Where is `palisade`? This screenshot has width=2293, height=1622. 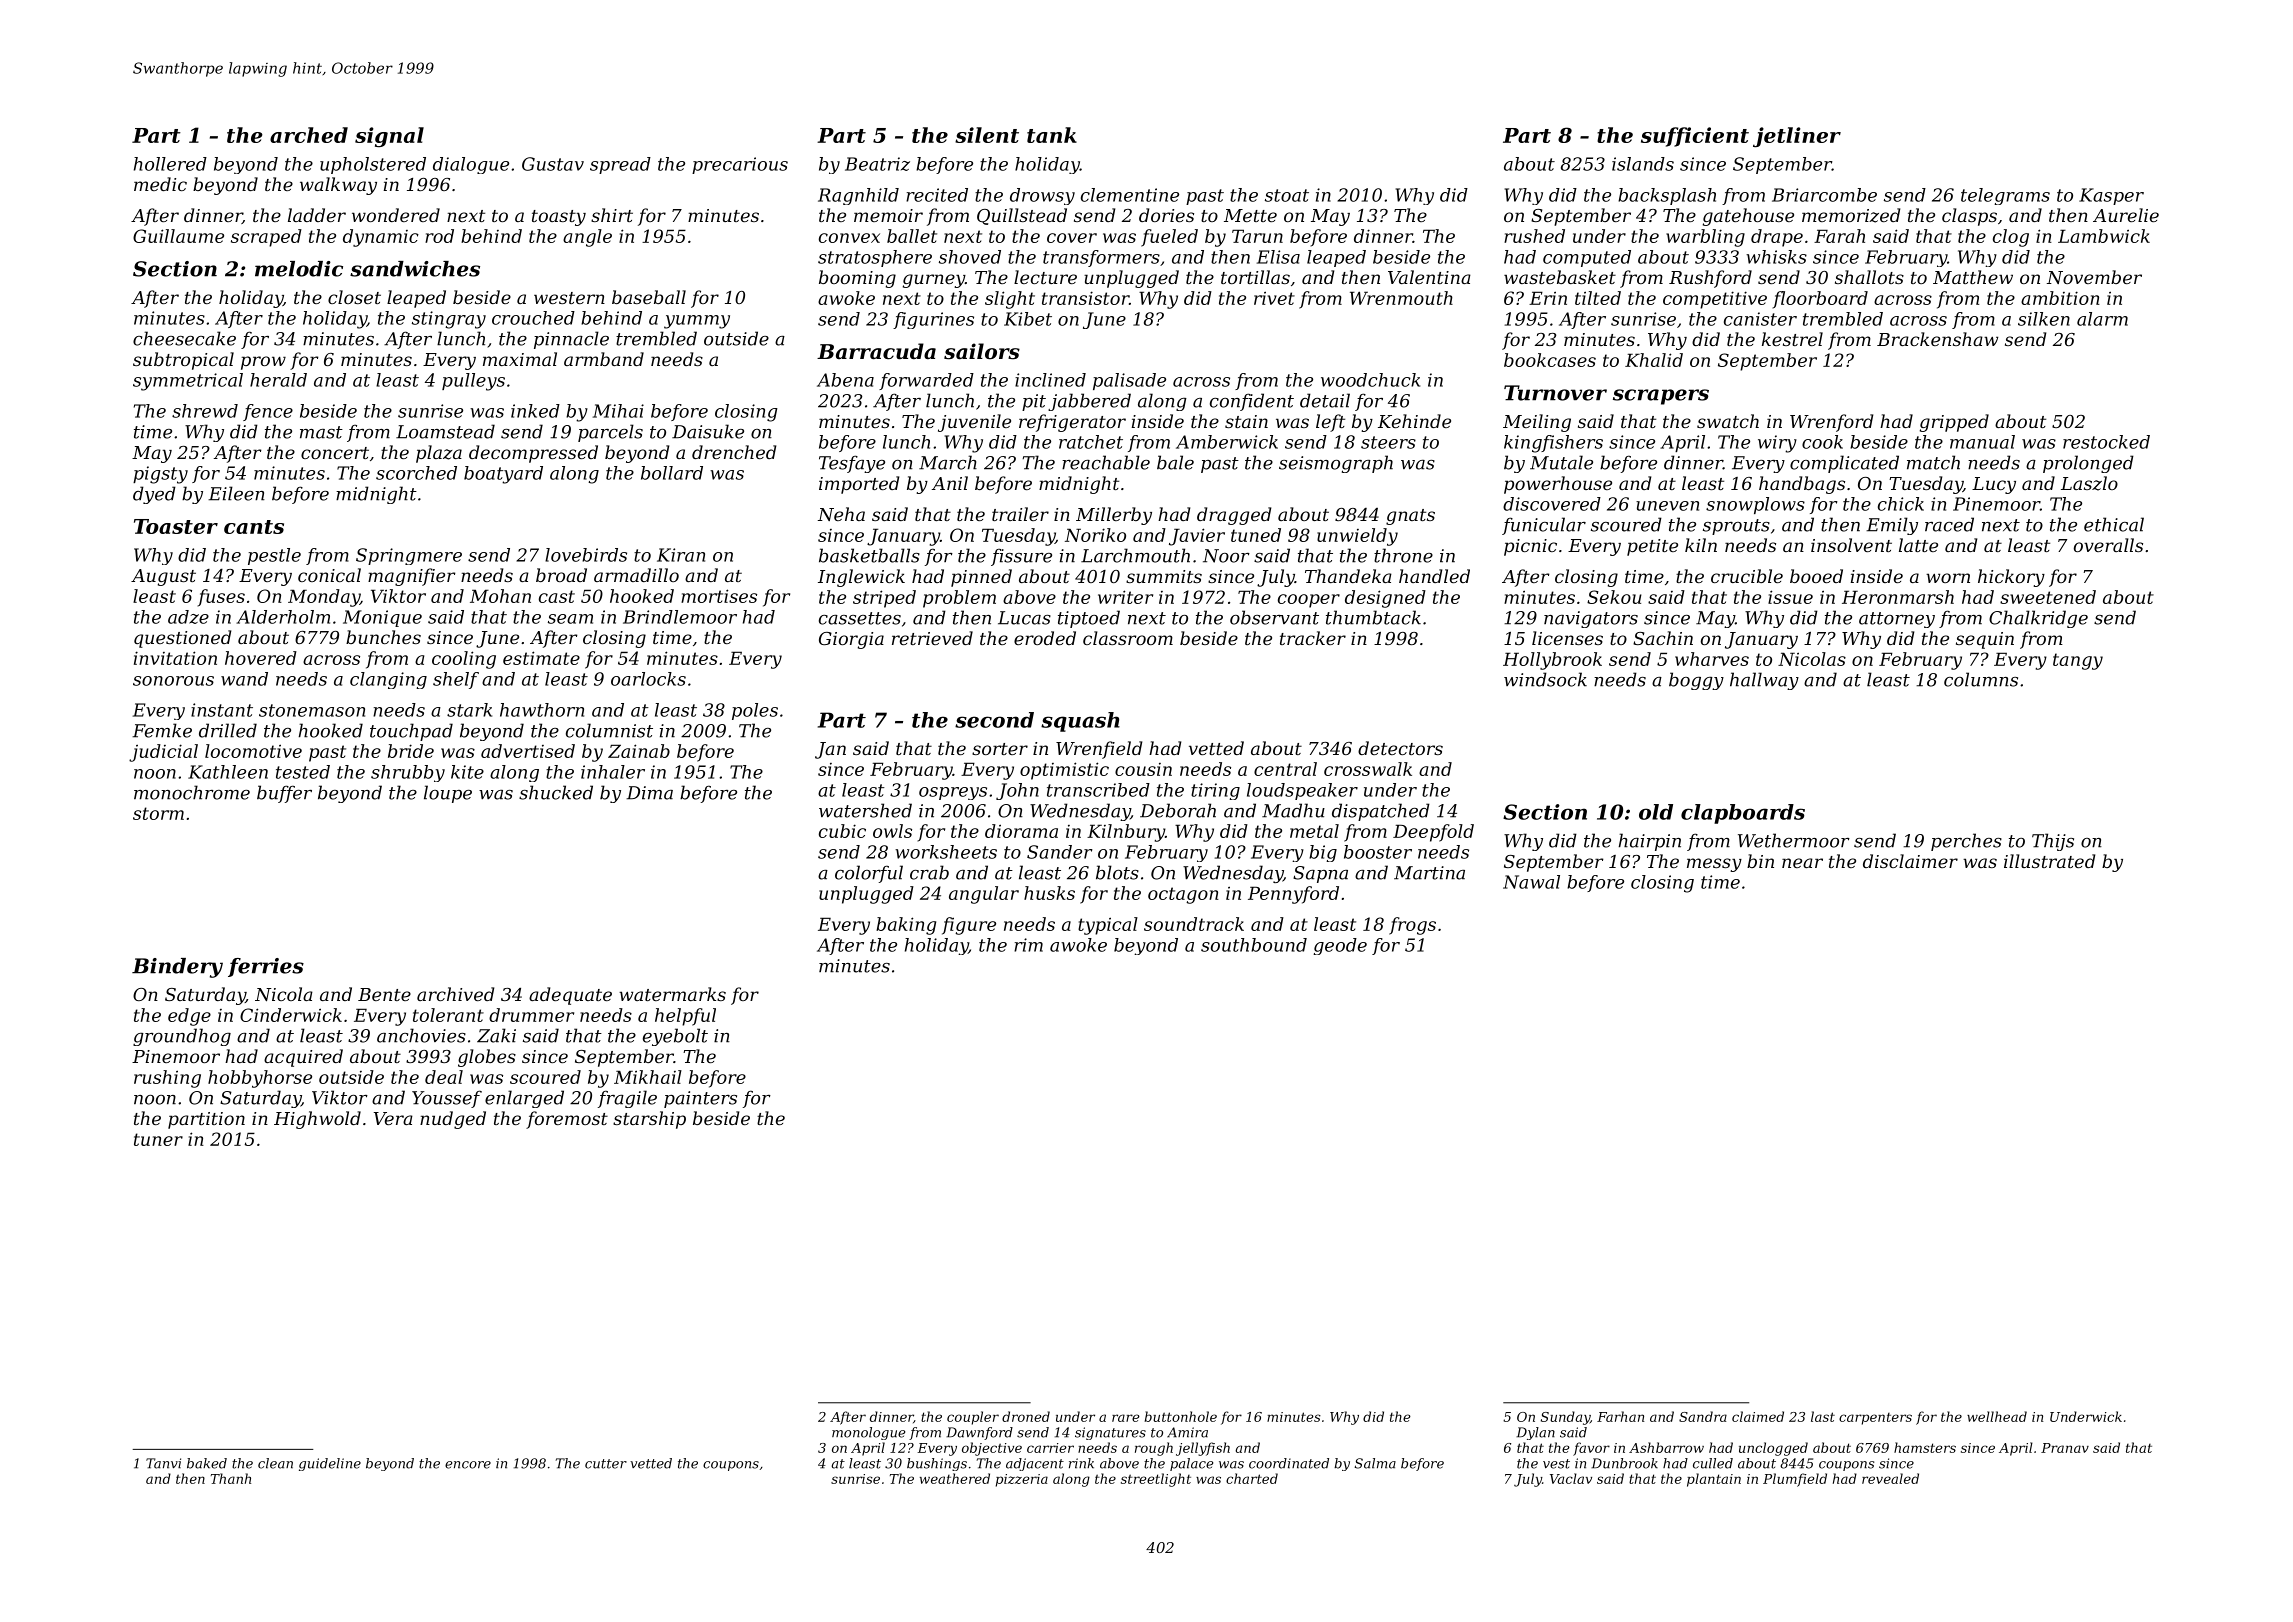
palisade is located at coordinates (1129, 381).
